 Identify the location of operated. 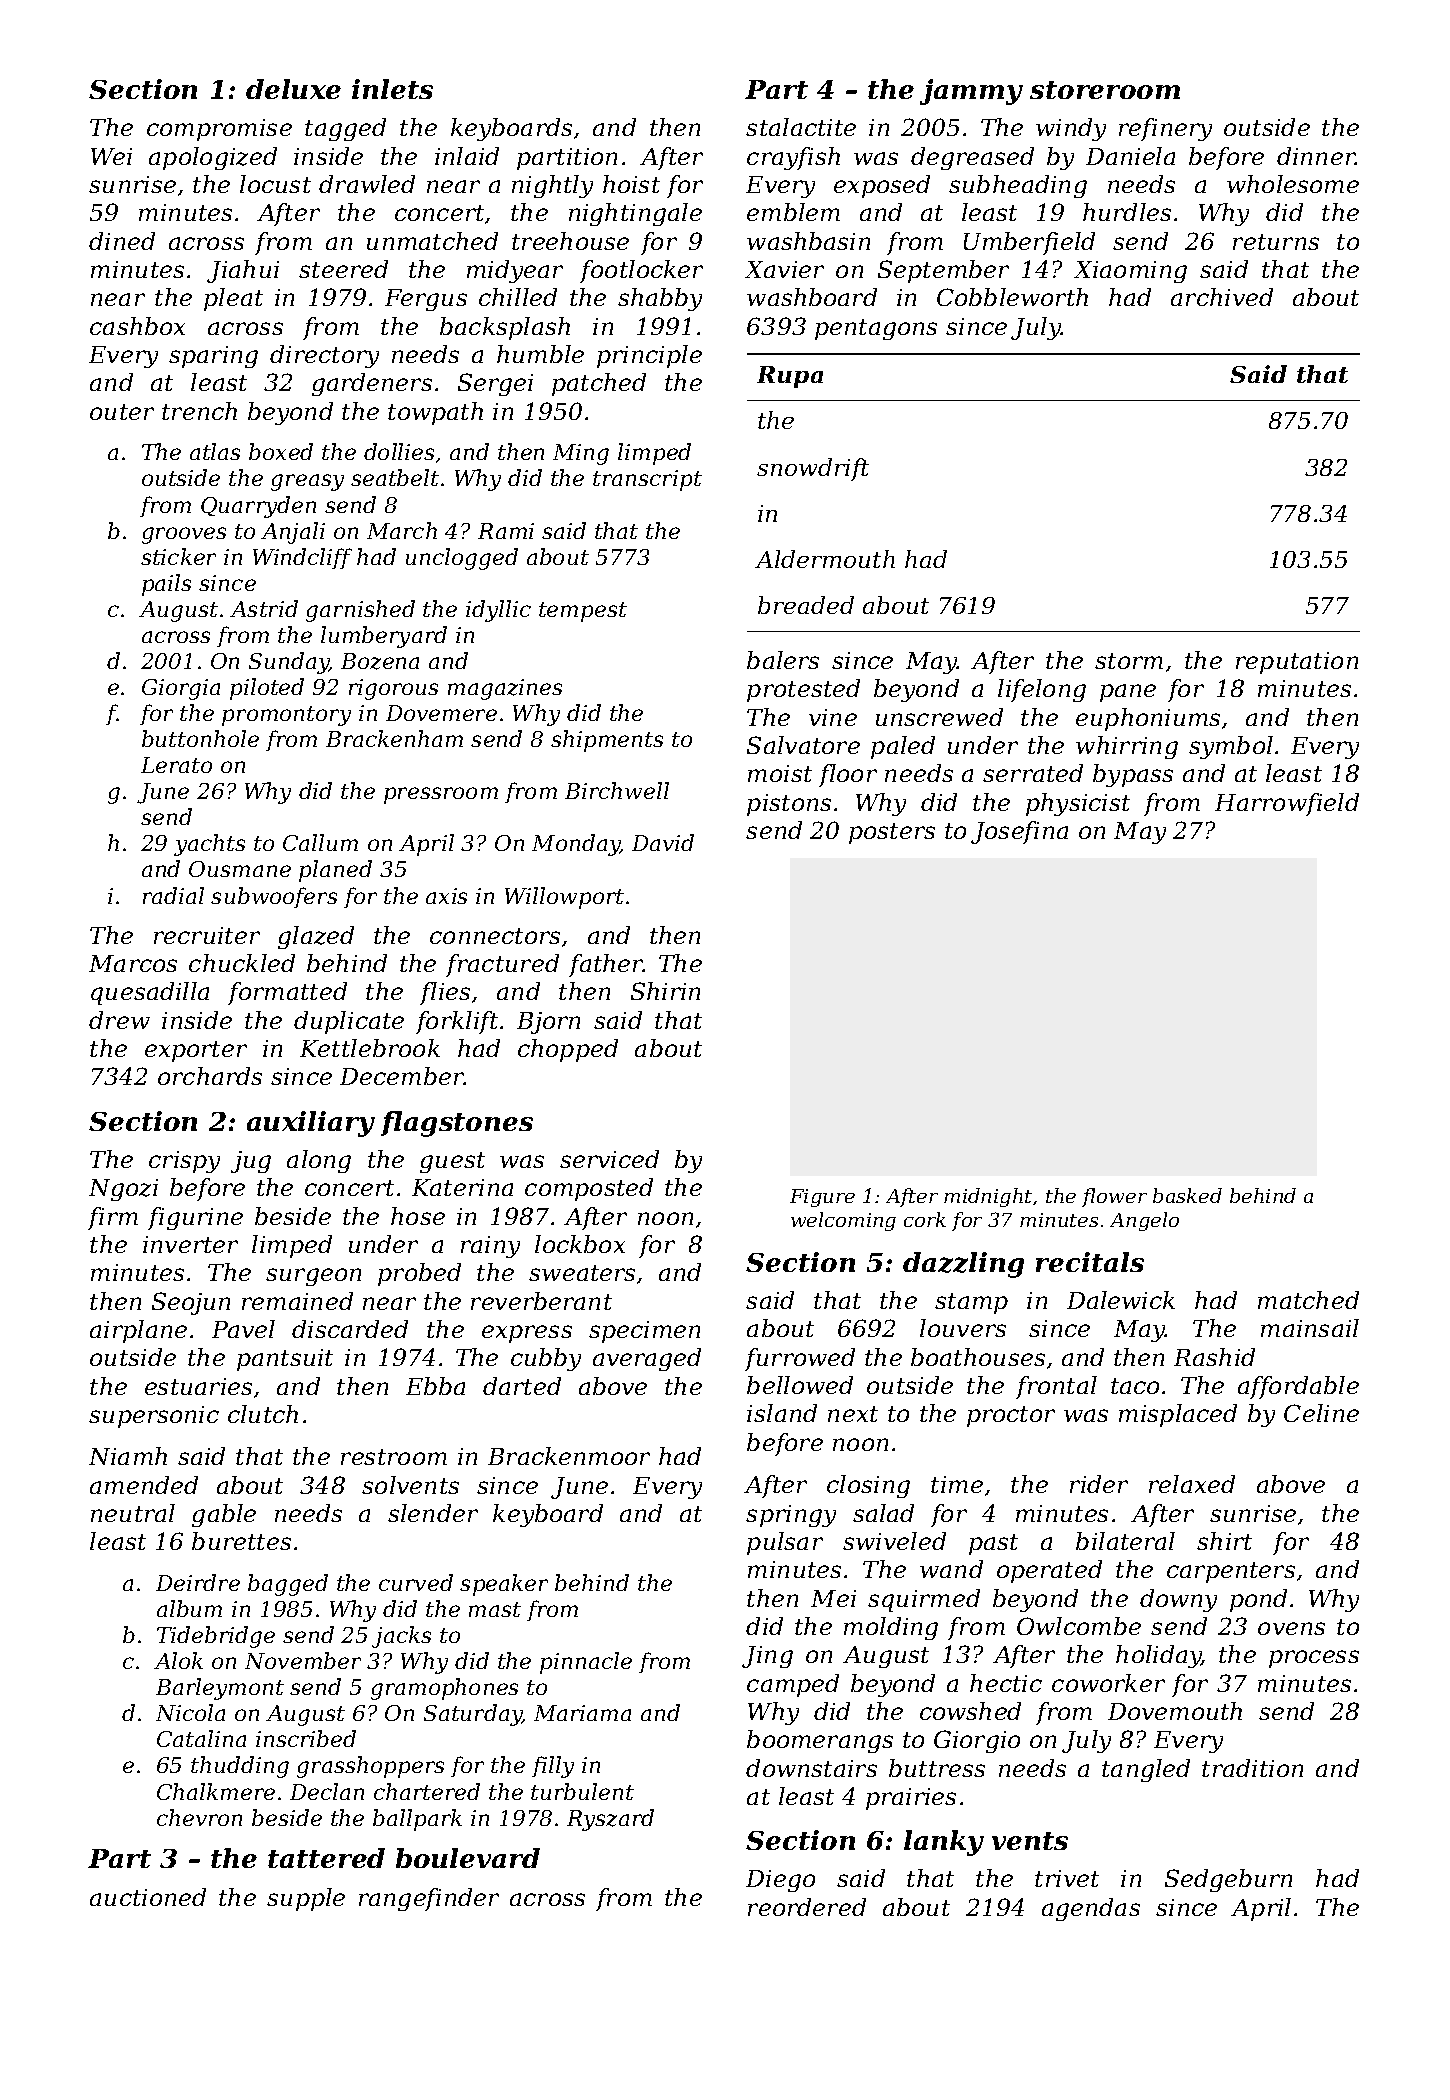
(1049, 1571).
